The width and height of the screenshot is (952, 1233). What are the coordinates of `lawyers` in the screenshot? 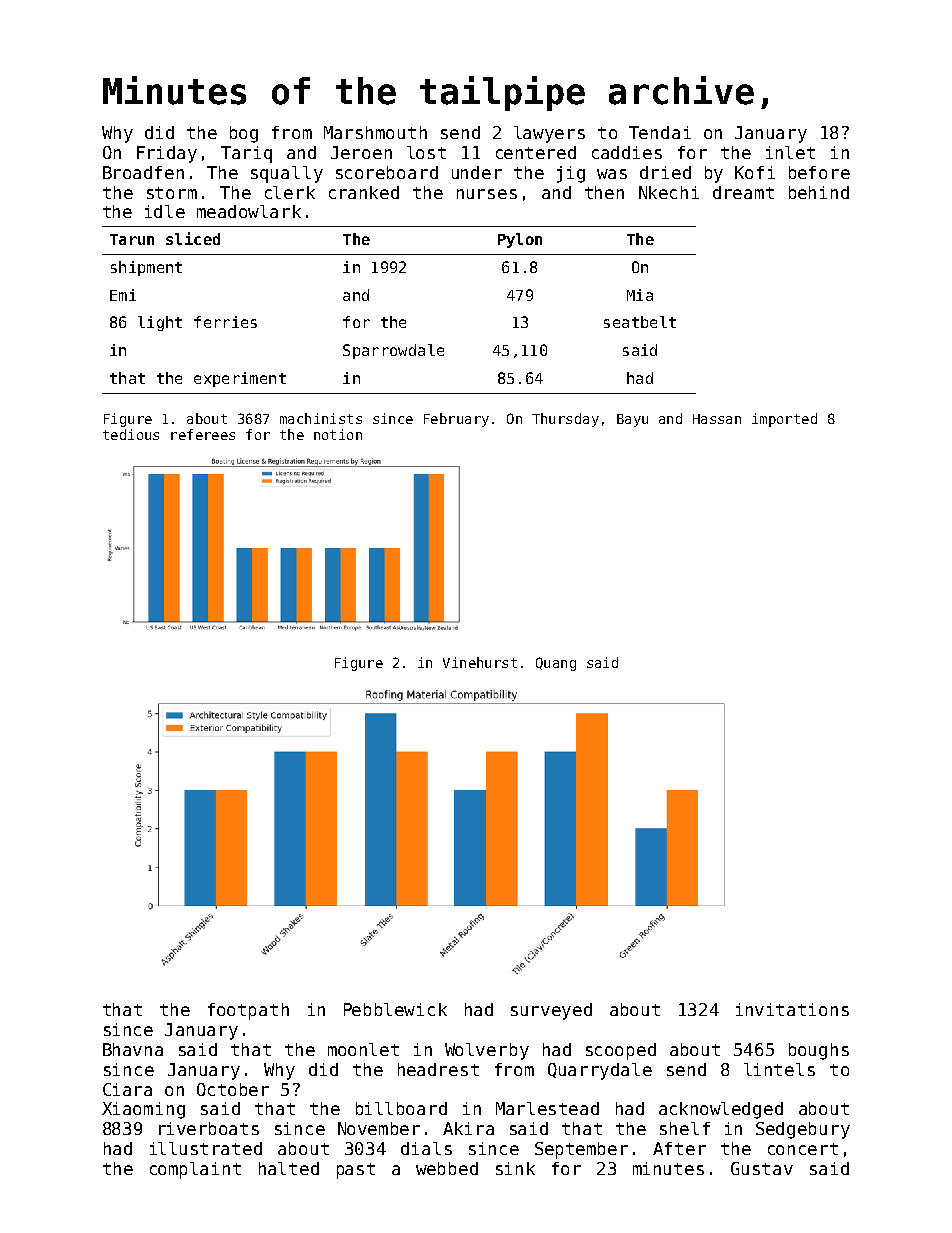 It's located at (549, 134).
